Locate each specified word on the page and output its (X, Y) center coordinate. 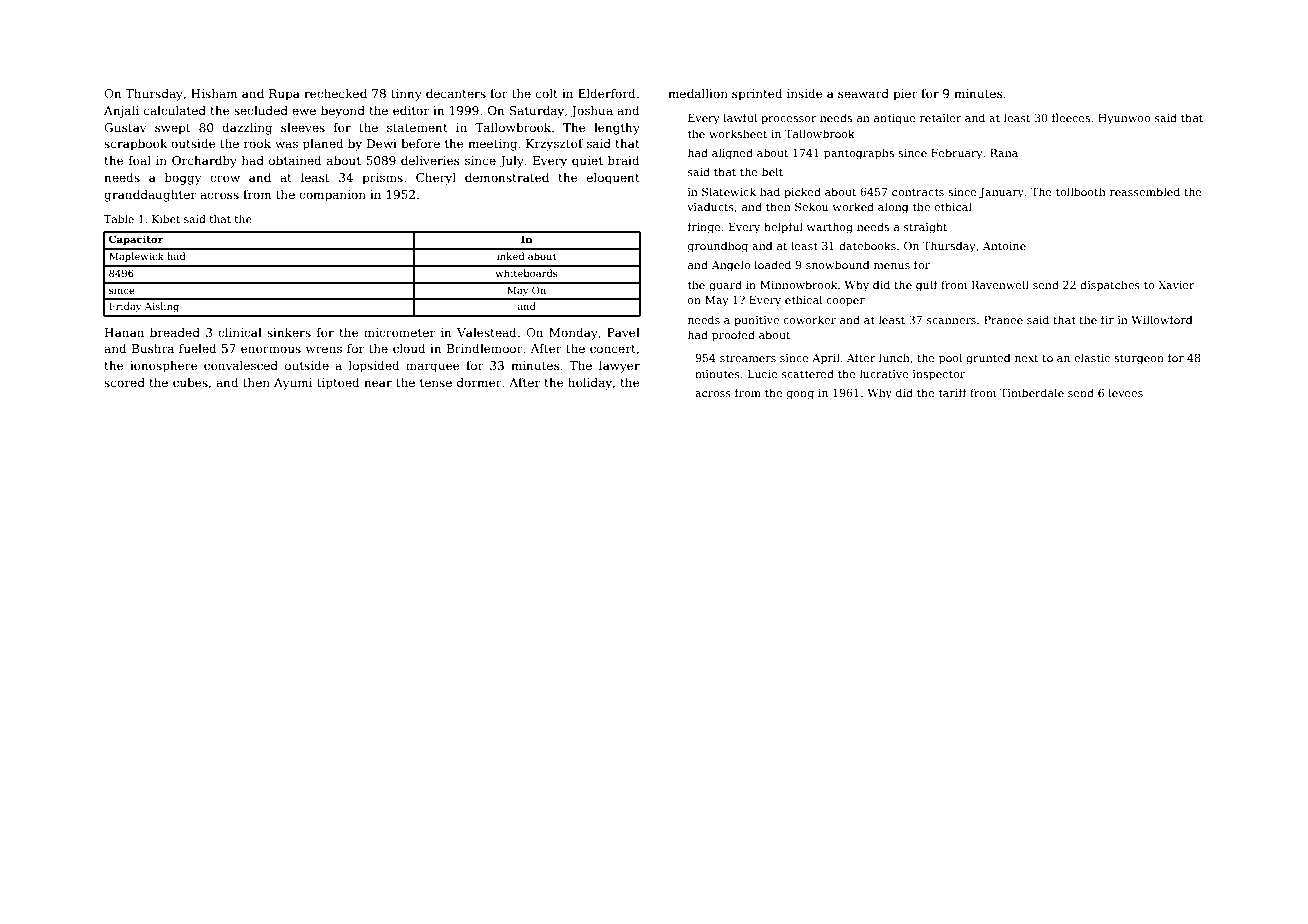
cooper (845, 302)
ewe (304, 111)
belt (772, 171)
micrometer (399, 332)
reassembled (1145, 191)
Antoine (1004, 246)
